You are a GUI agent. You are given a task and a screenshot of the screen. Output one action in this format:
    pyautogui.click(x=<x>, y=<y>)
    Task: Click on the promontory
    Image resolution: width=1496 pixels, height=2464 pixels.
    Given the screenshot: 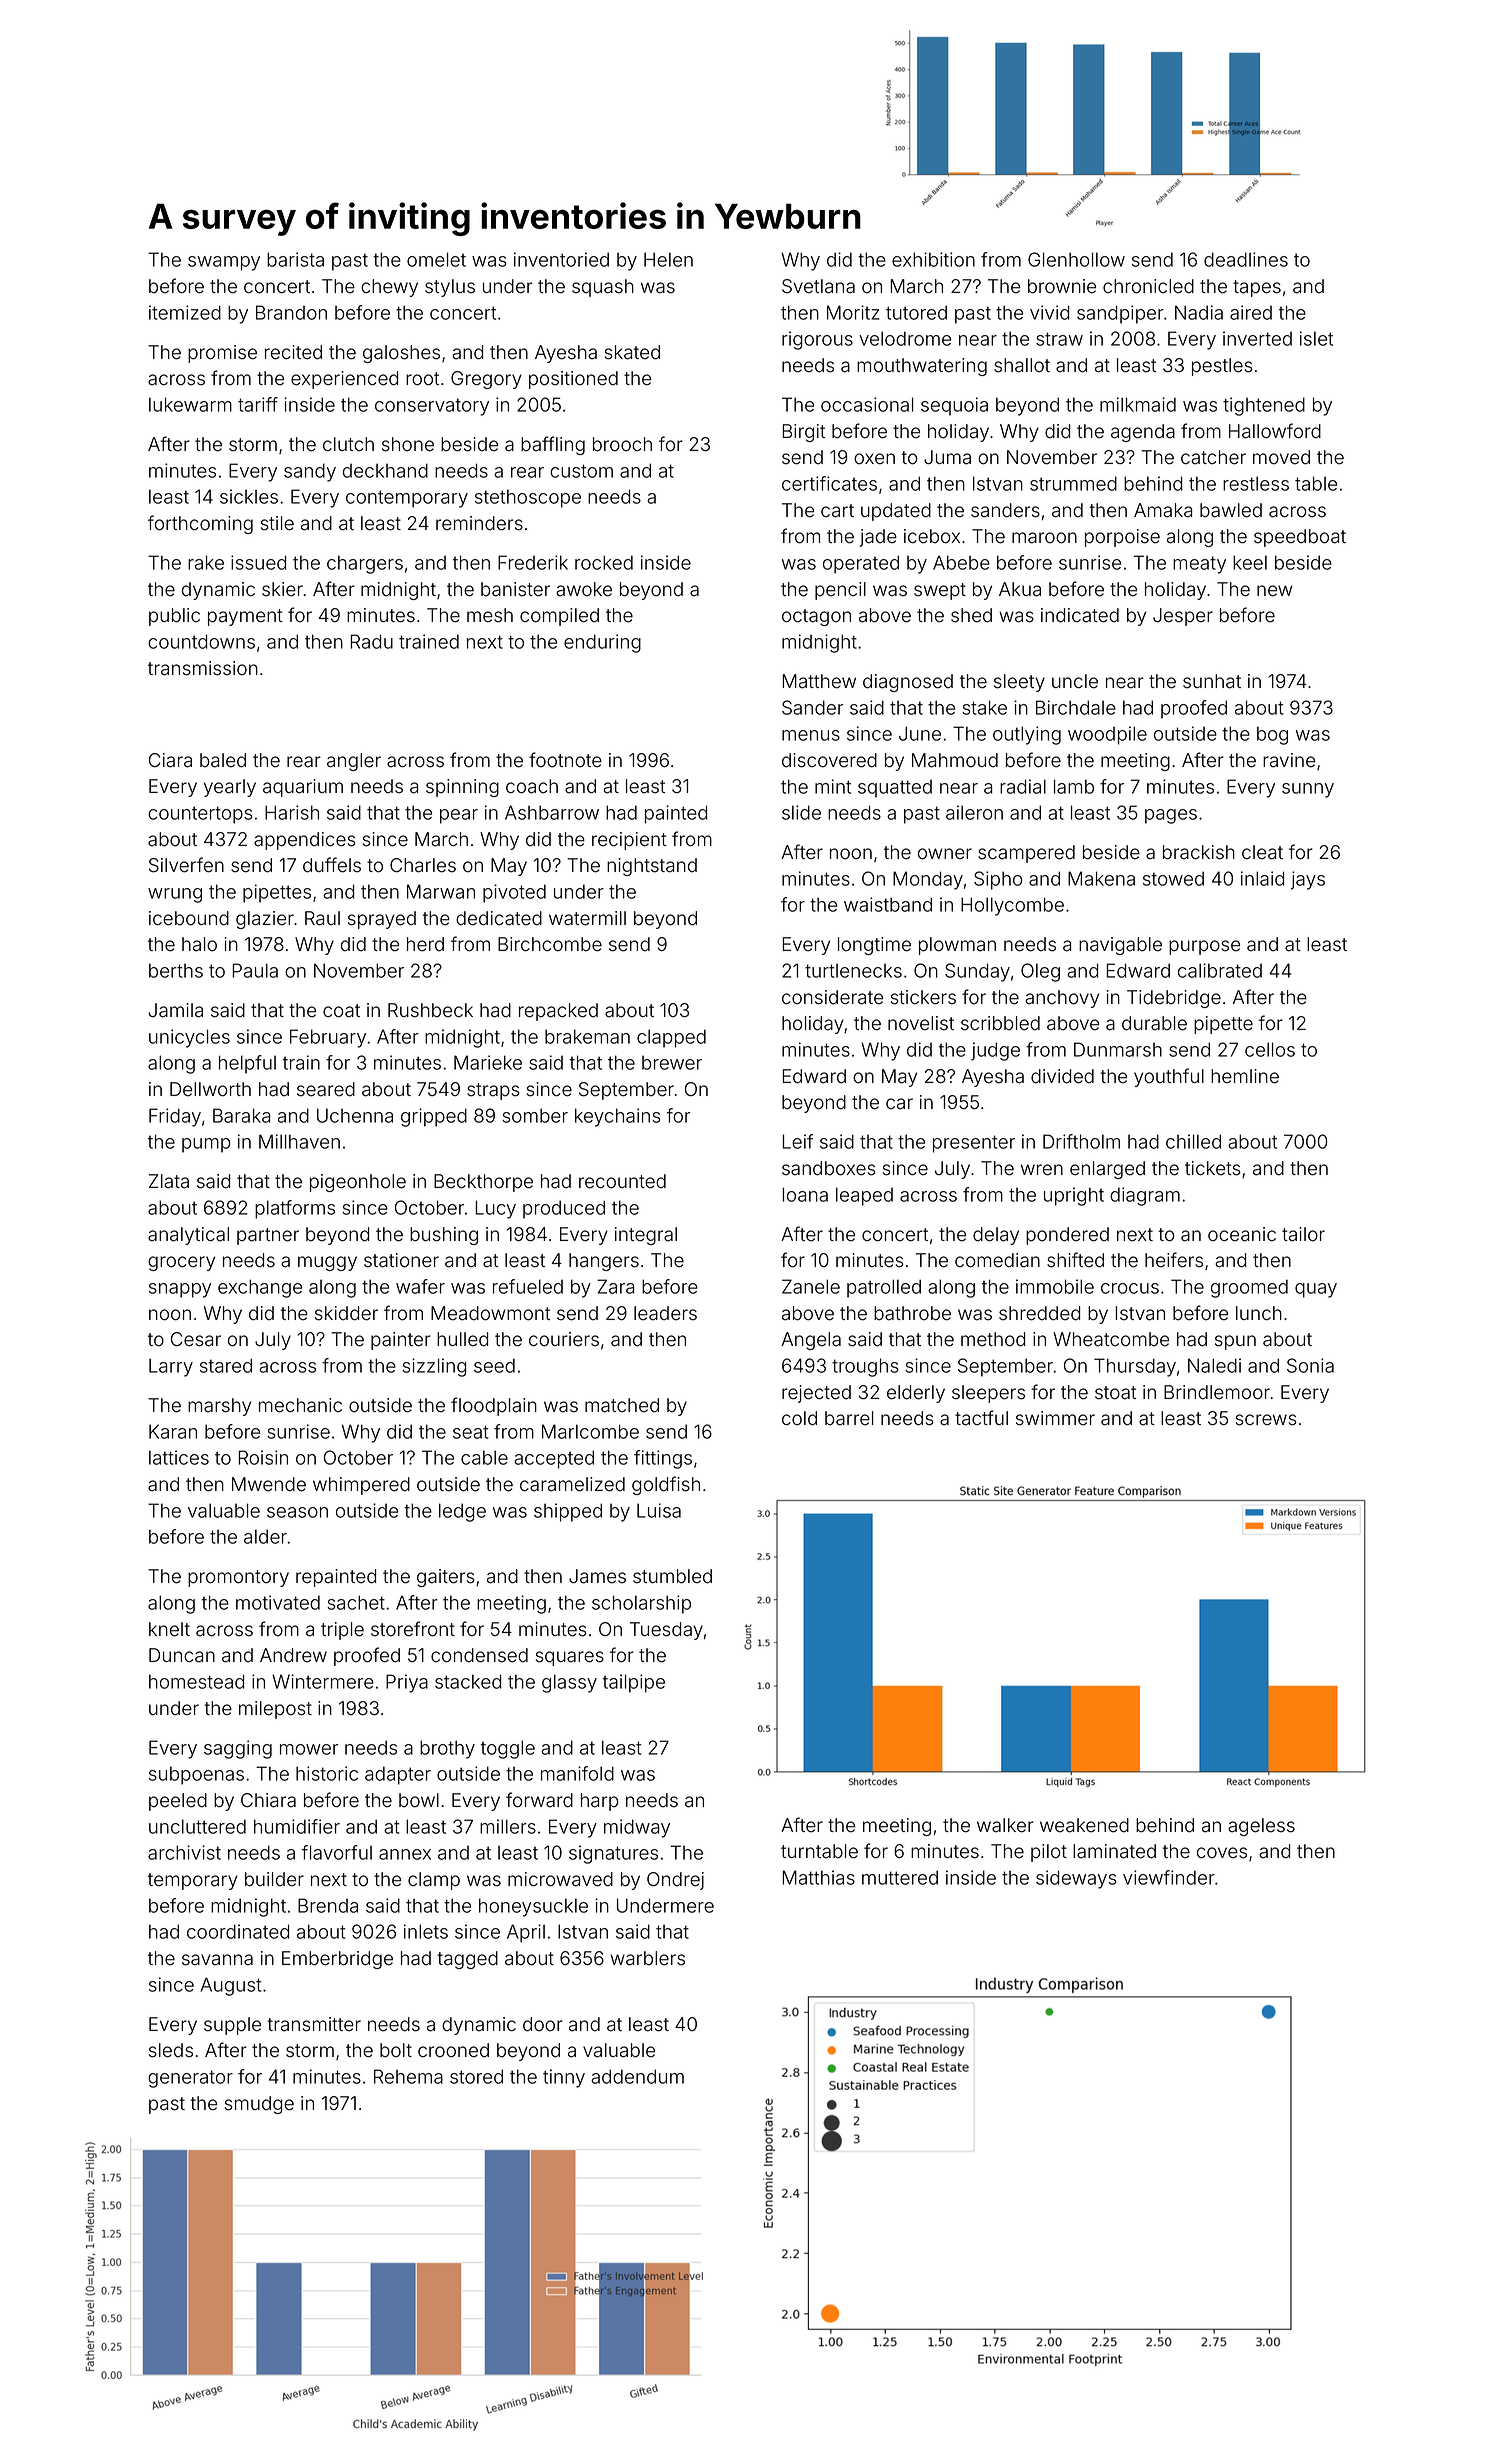 What is the action you would take?
    pyautogui.click(x=238, y=1578)
